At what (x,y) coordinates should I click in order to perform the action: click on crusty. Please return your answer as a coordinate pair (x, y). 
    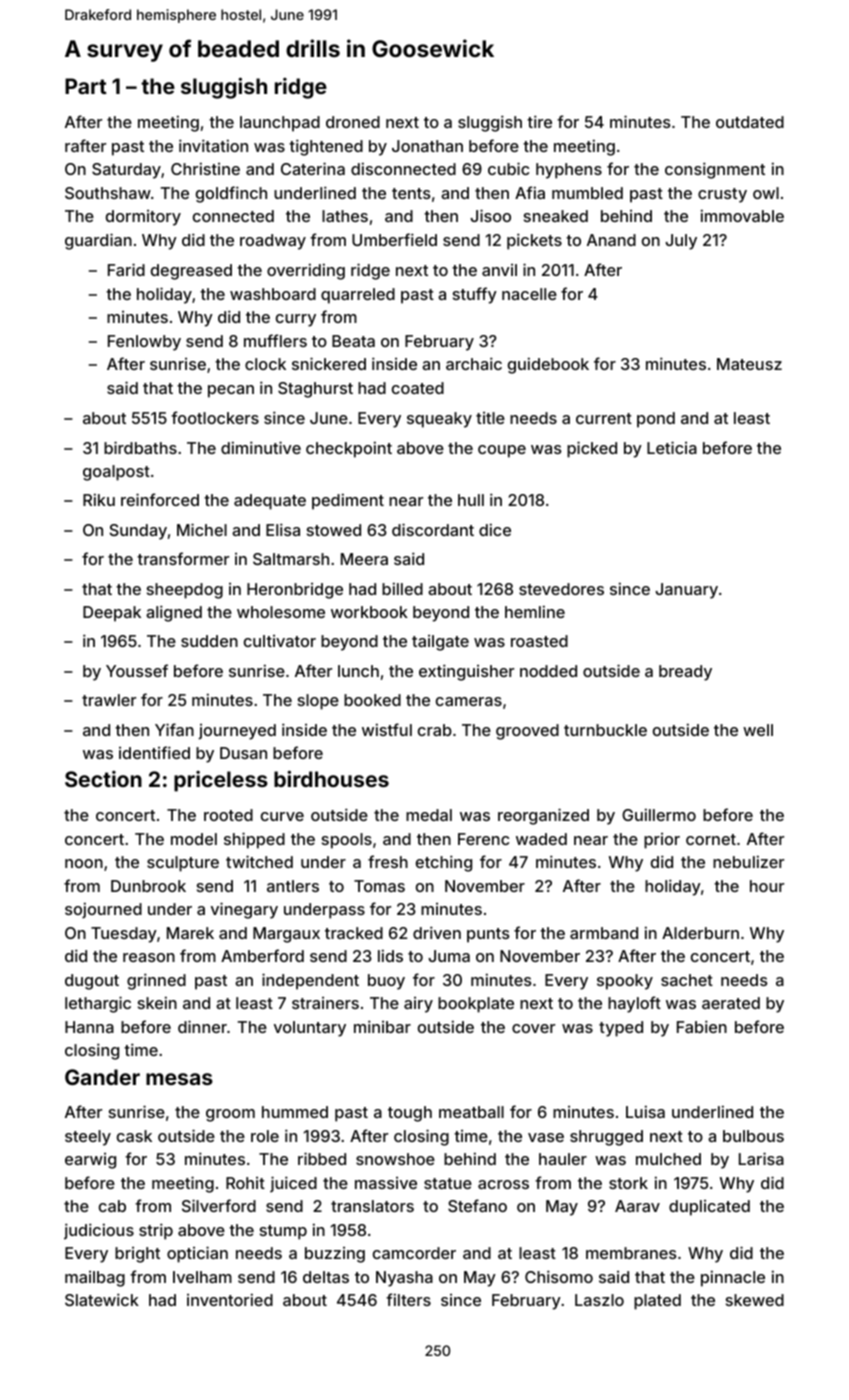
    Looking at the image, I should click on (722, 195).
